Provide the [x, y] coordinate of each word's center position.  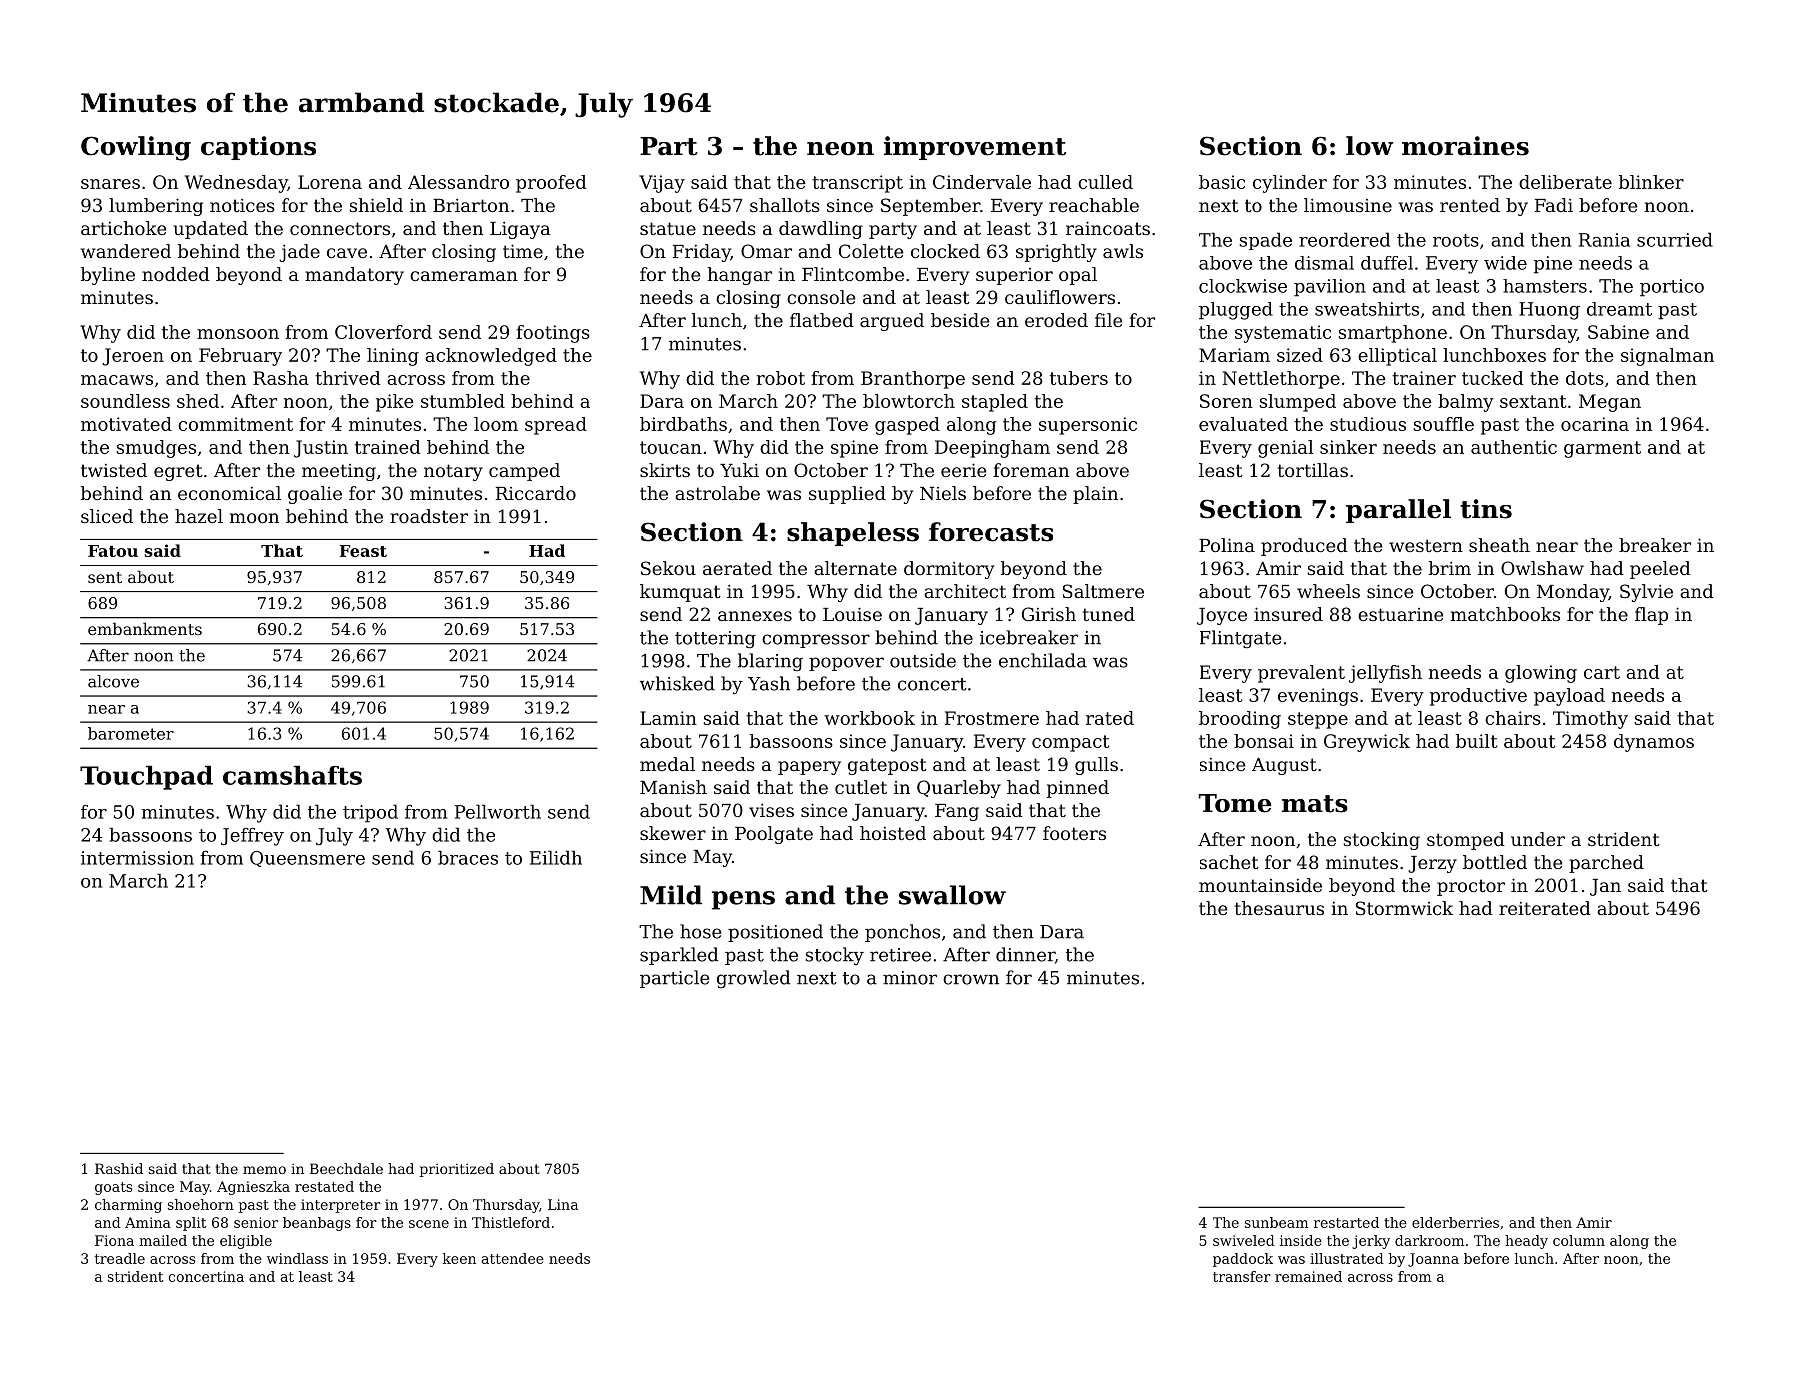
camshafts [292, 775]
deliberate [1565, 182]
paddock [1243, 1260]
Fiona [114, 1240]
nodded [176, 274]
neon [840, 149]
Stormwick [1404, 908]
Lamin [668, 718]
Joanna [1433, 1260]
